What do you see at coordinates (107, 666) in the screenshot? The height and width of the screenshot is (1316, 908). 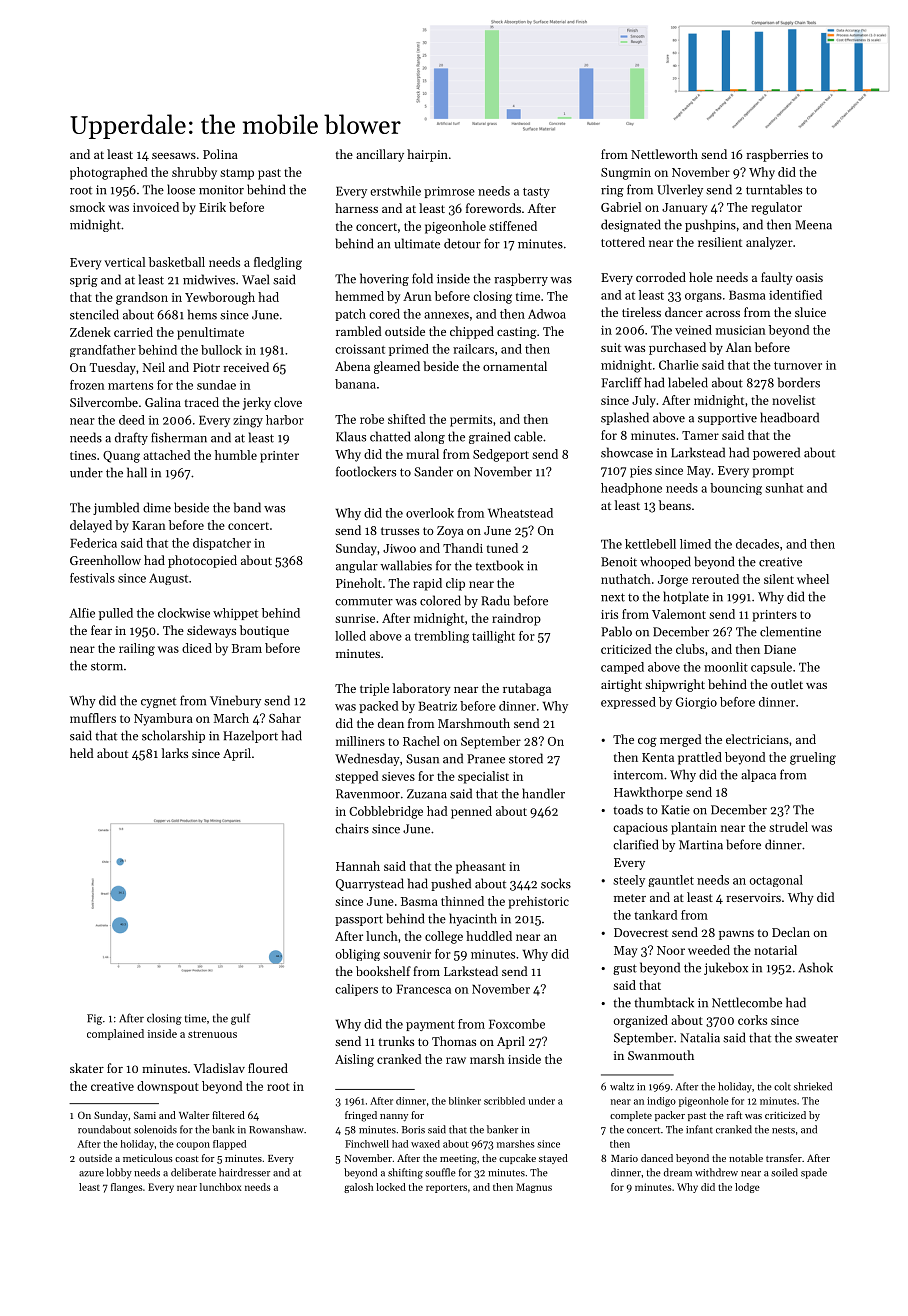 I see `storm` at bounding box center [107, 666].
